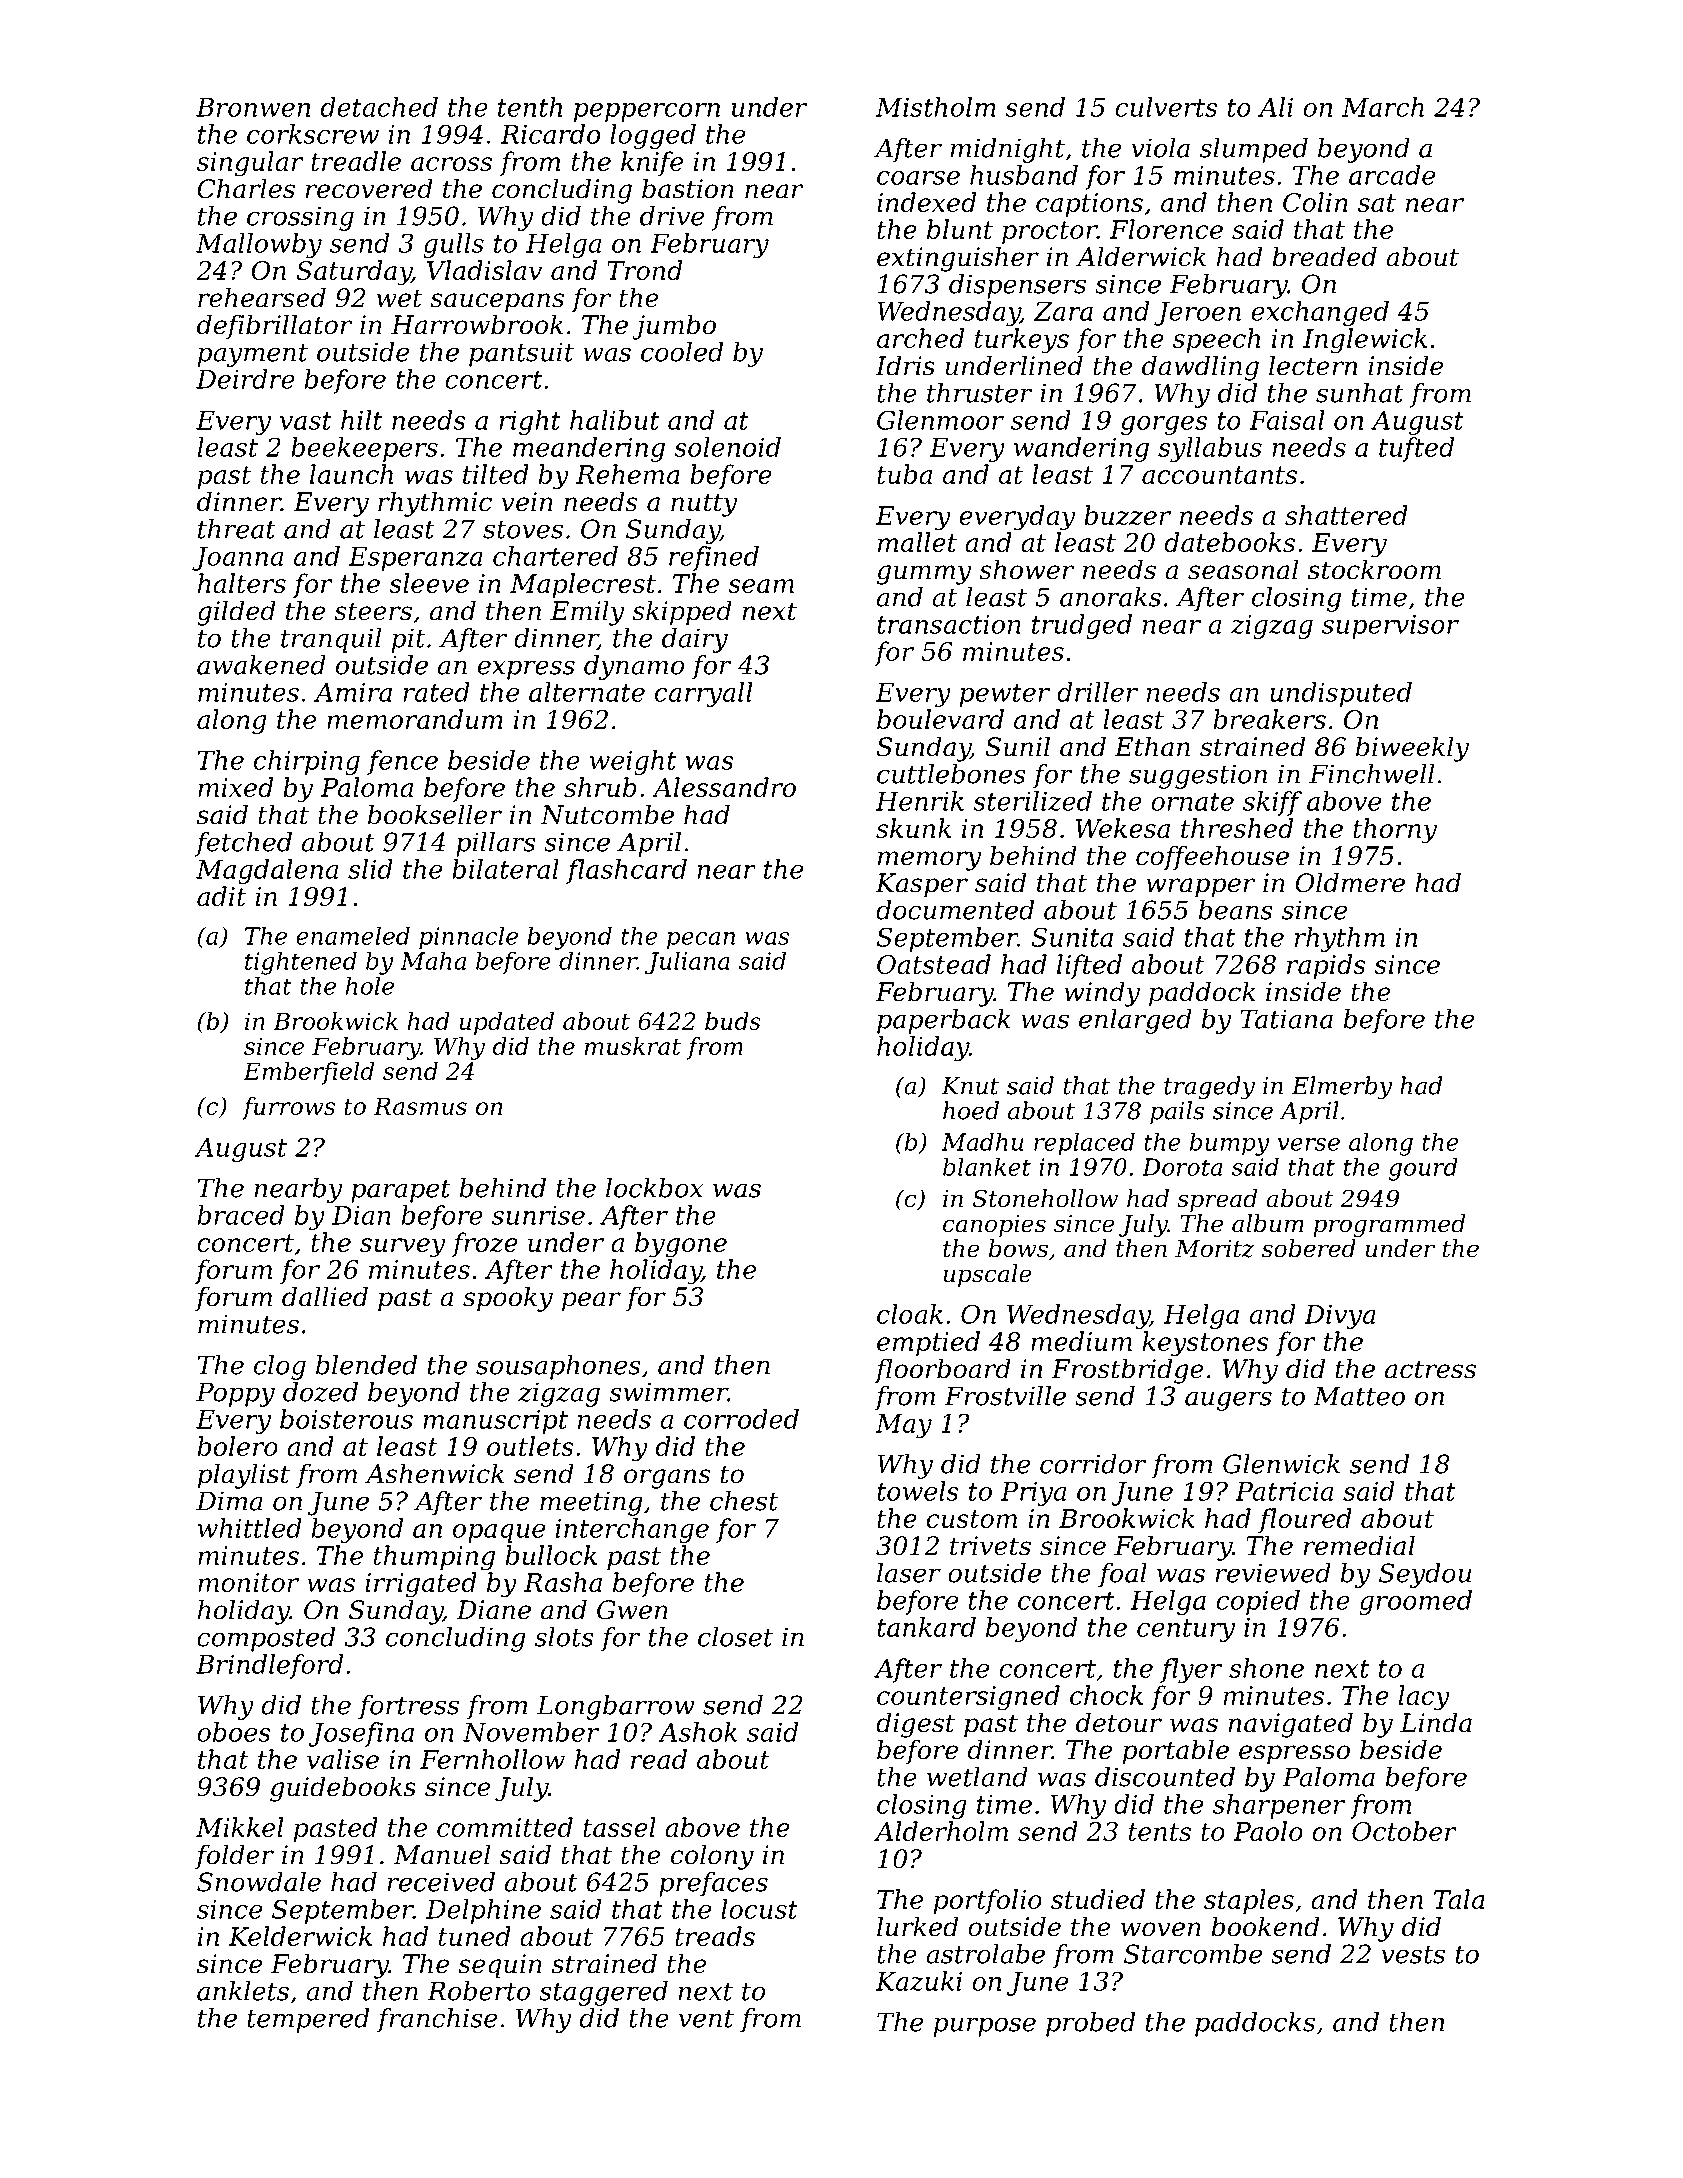 The width and height of the page is (1683, 2178). I want to click on threat, so click(237, 529).
